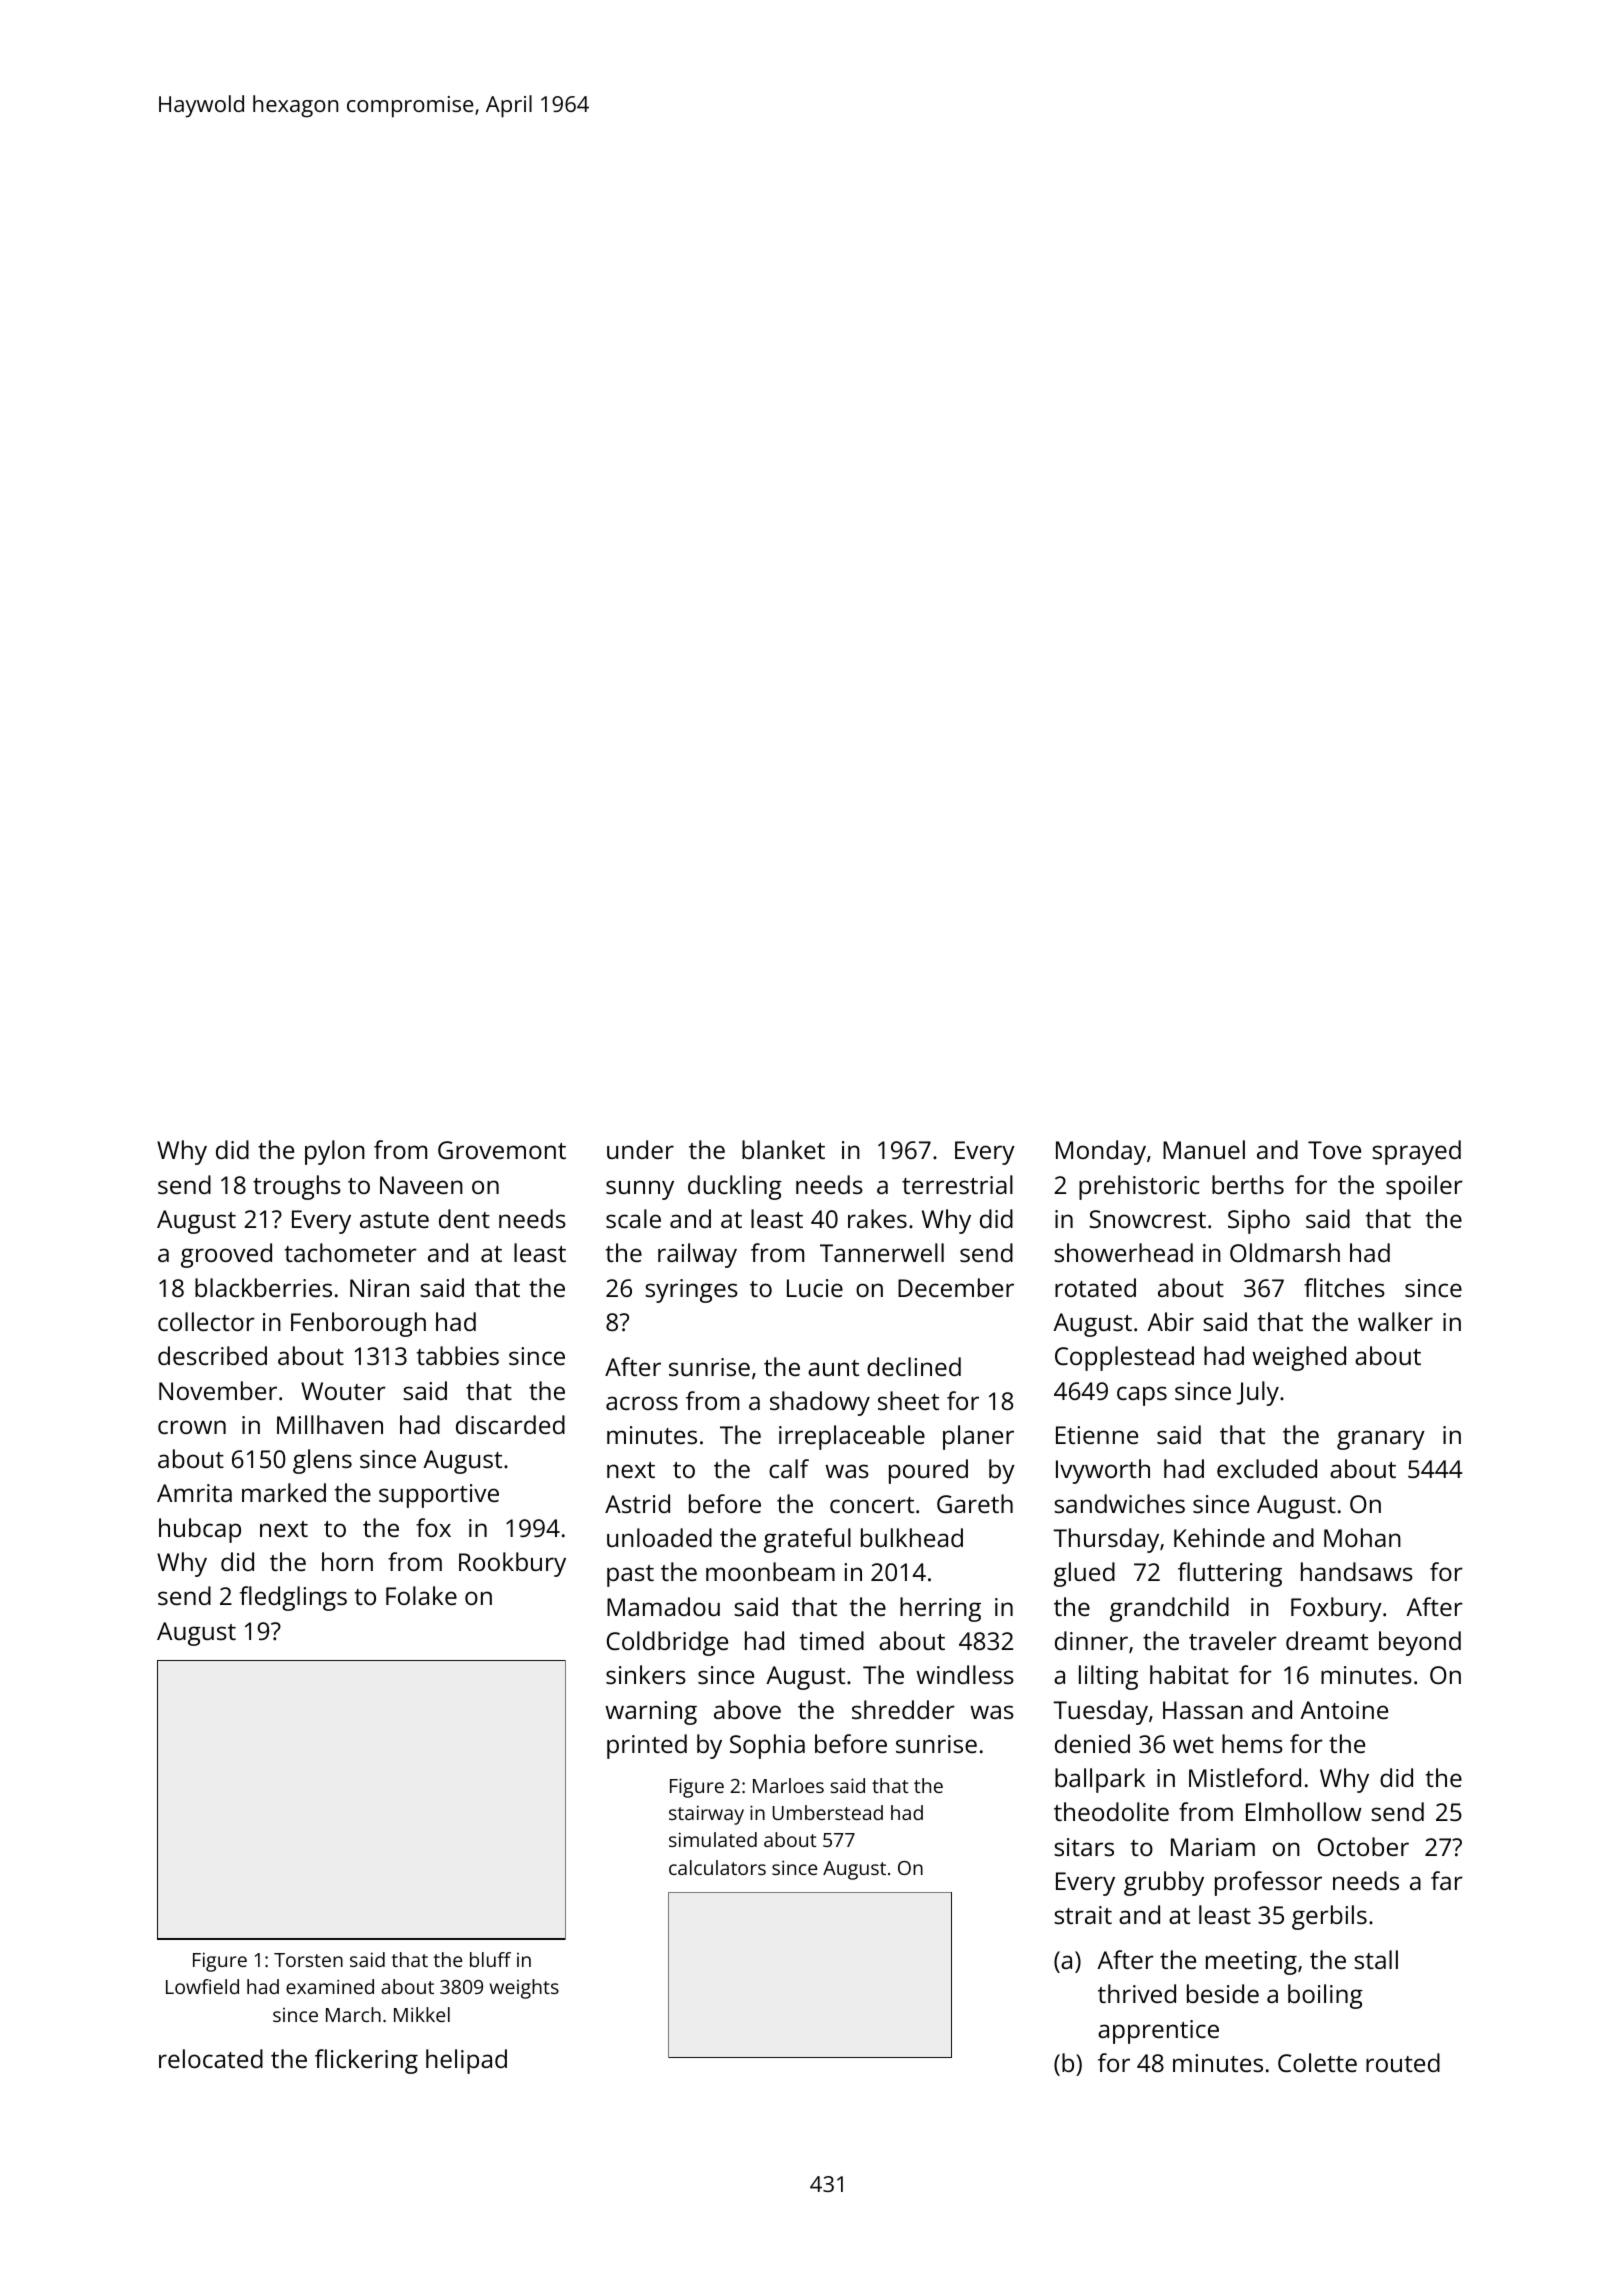 The image size is (1620, 2292). Describe the element at coordinates (1248, 1184) in the page. I see `berths` at that location.
